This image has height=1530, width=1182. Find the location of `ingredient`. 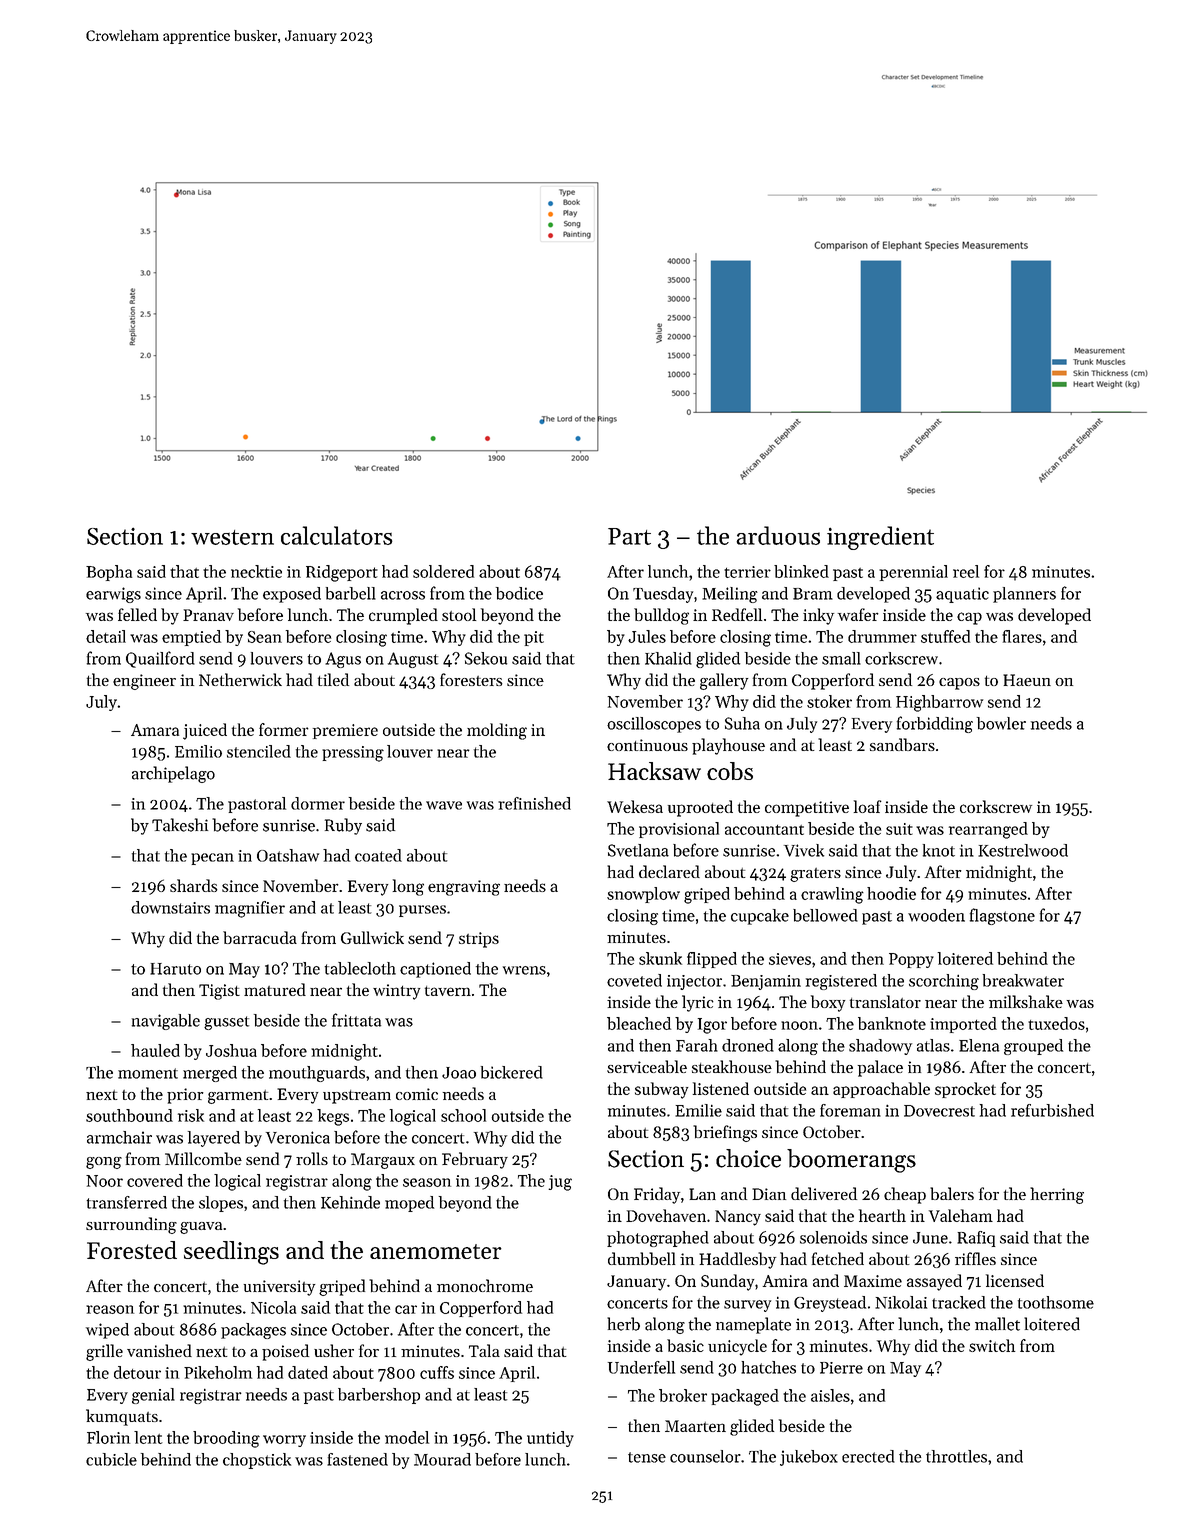

ingredient is located at coordinates (880, 538).
